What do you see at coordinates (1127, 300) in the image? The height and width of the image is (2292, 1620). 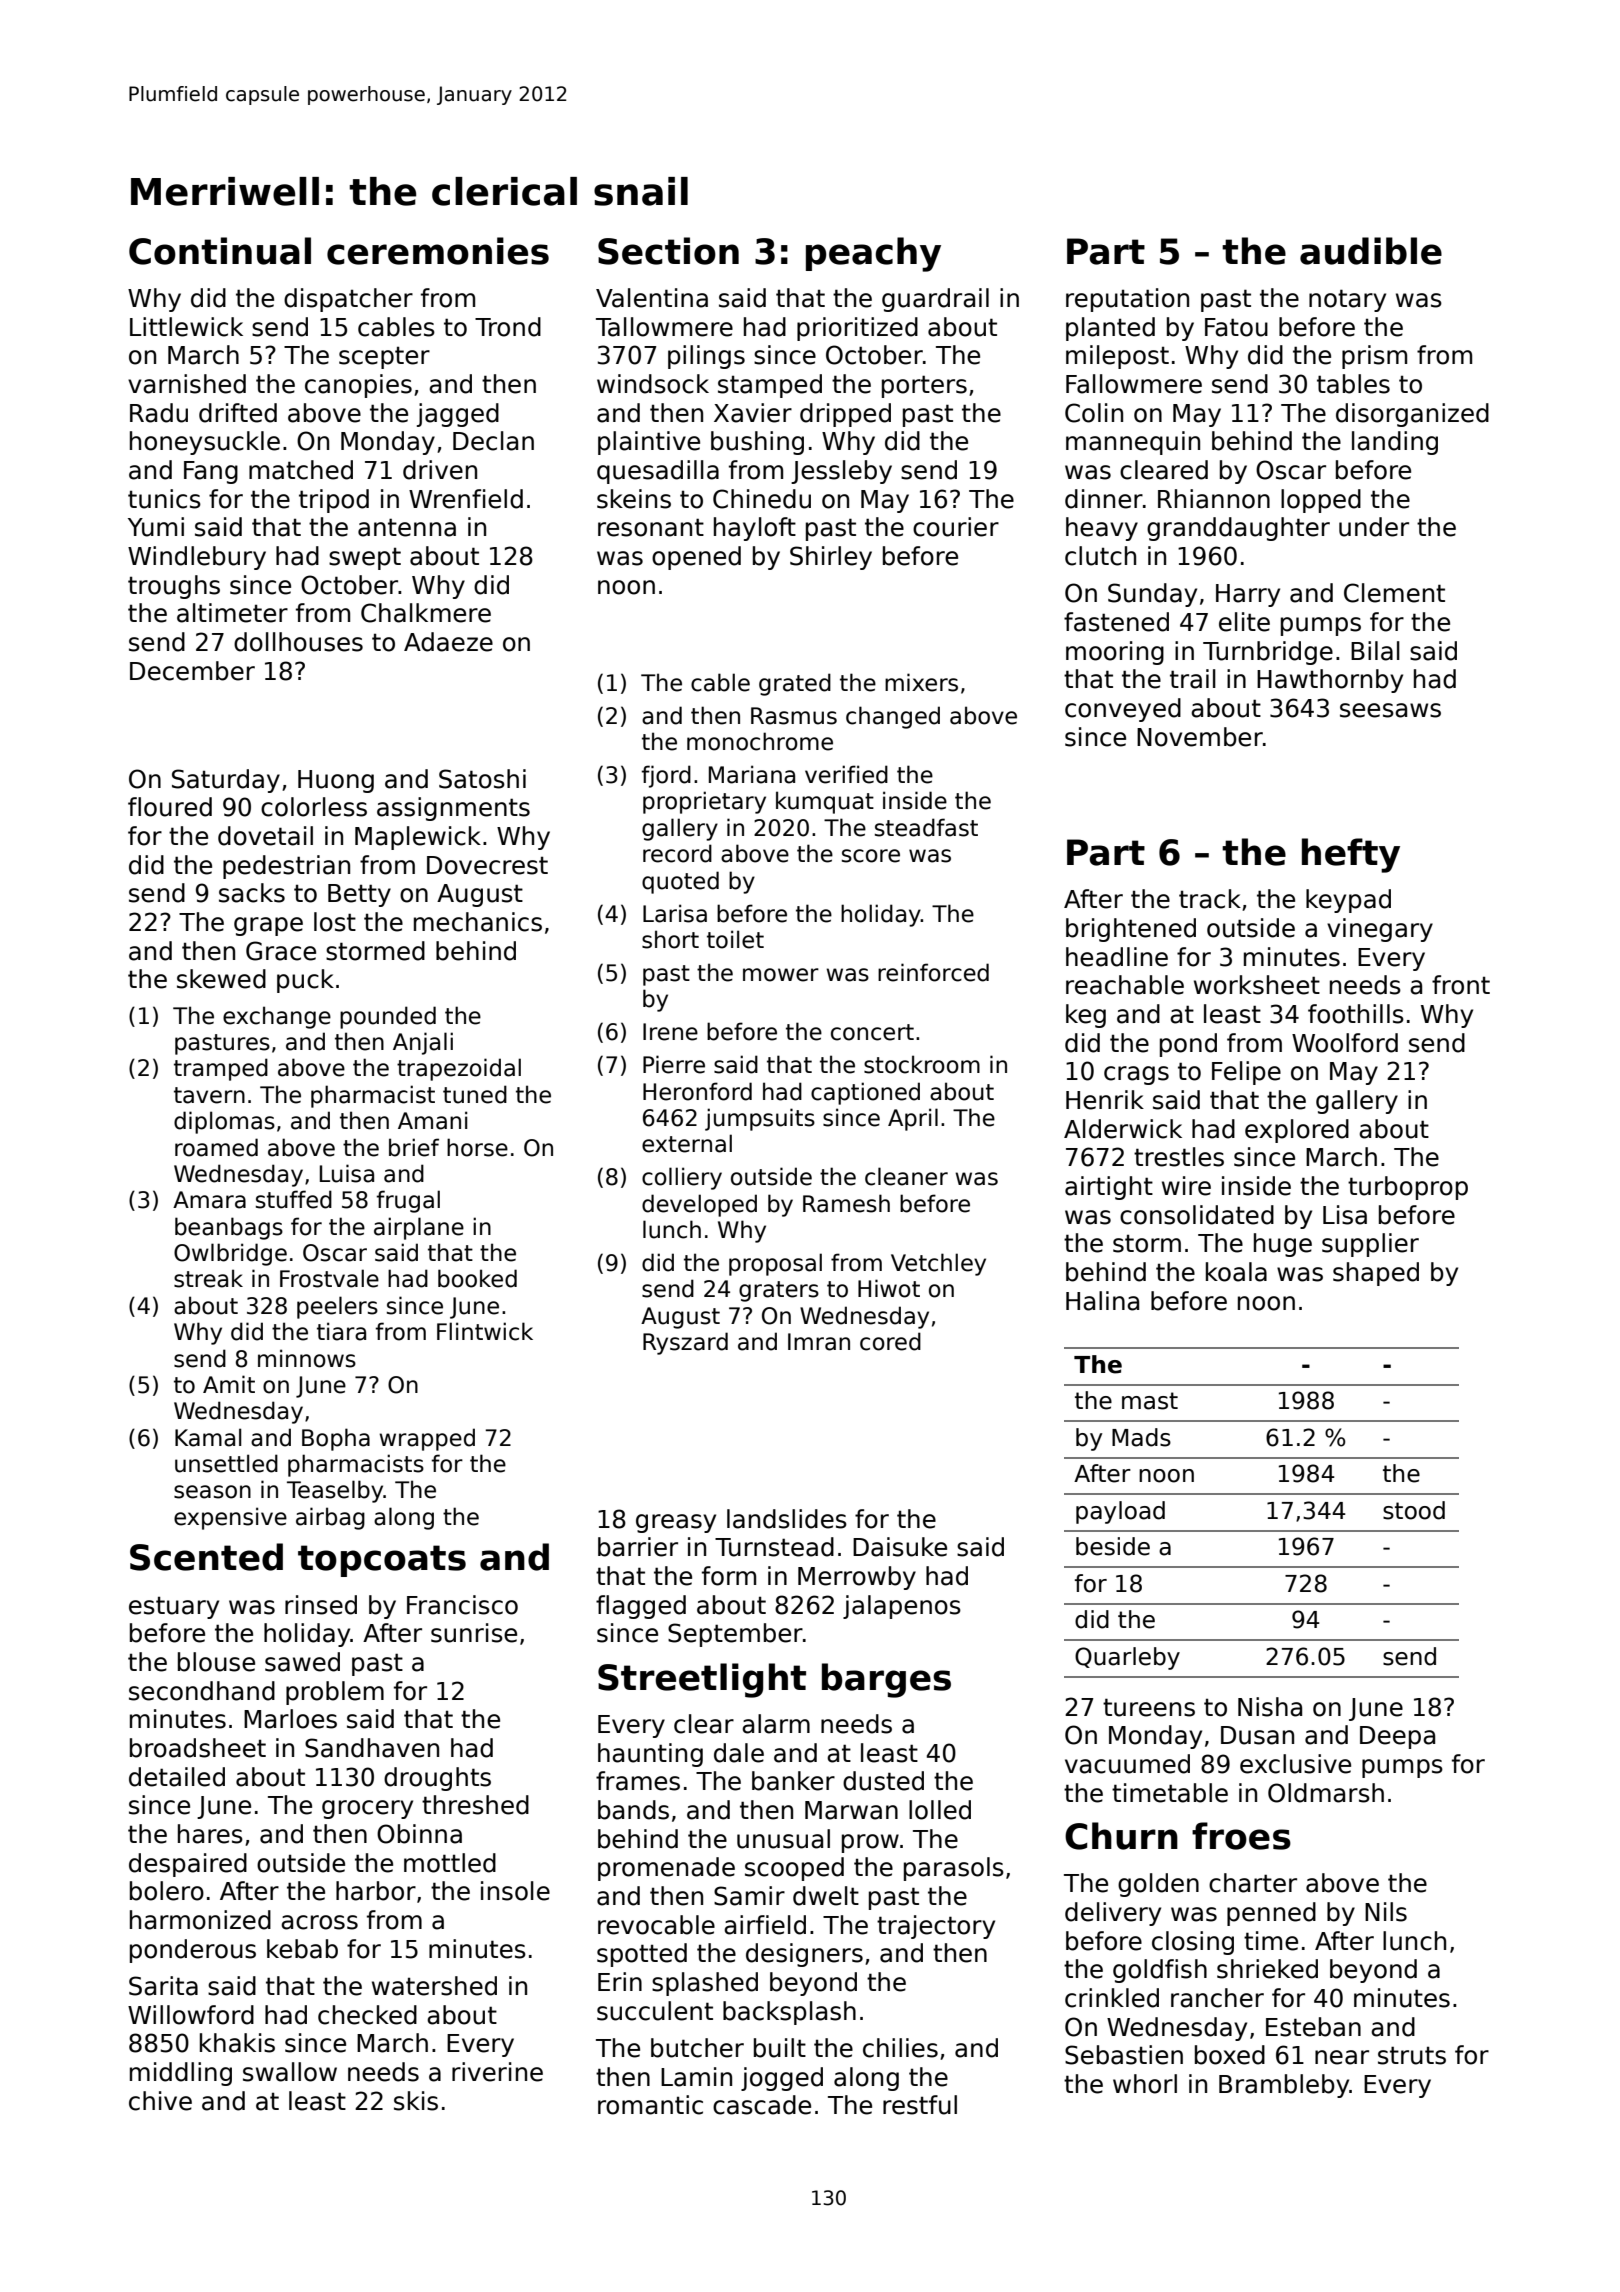 I see `reputation` at bounding box center [1127, 300].
